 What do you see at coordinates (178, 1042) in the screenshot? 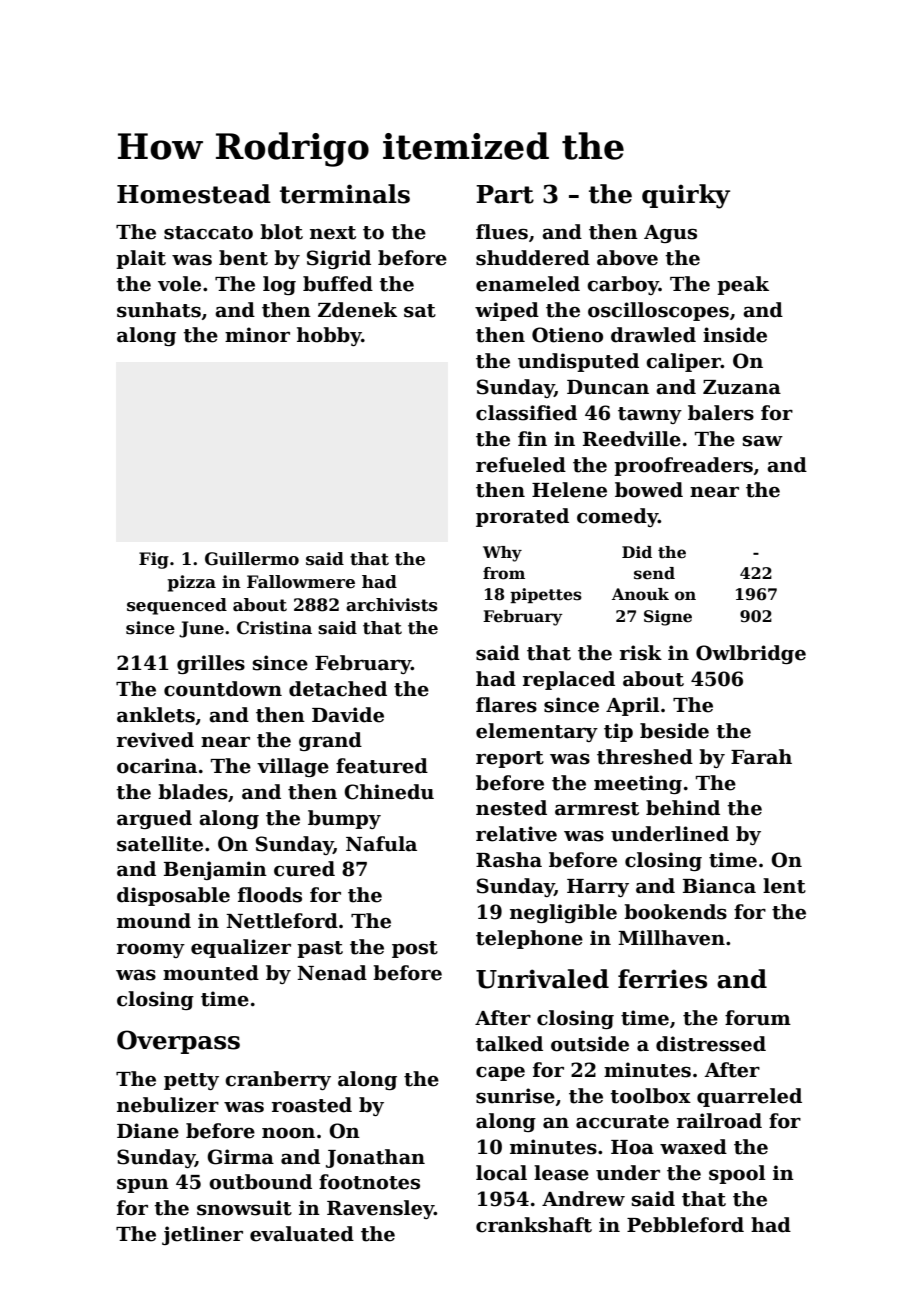
I see `Overpass` at bounding box center [178, 1042].
